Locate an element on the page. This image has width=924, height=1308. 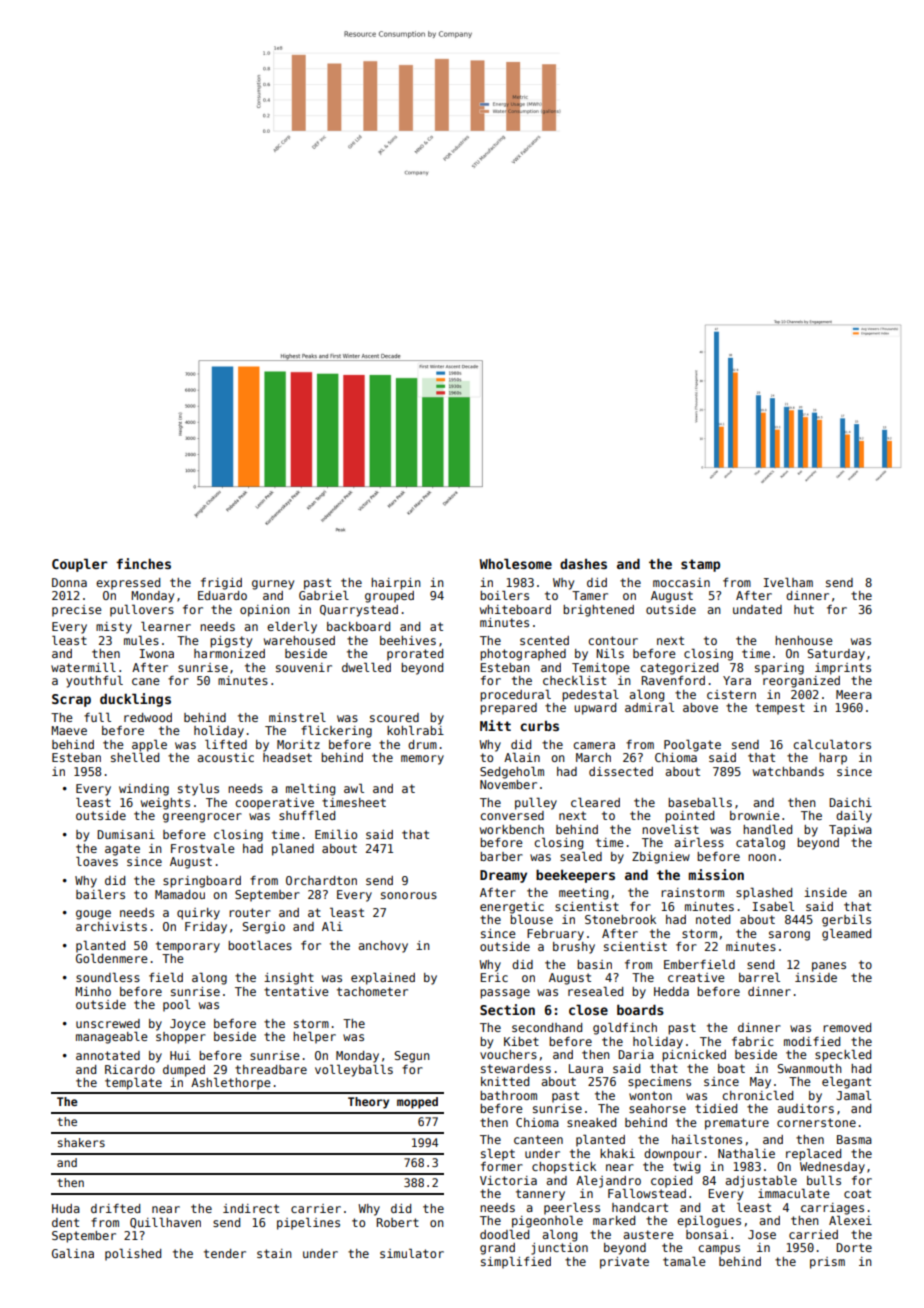
categorized is located at coordinates (679, 669).
